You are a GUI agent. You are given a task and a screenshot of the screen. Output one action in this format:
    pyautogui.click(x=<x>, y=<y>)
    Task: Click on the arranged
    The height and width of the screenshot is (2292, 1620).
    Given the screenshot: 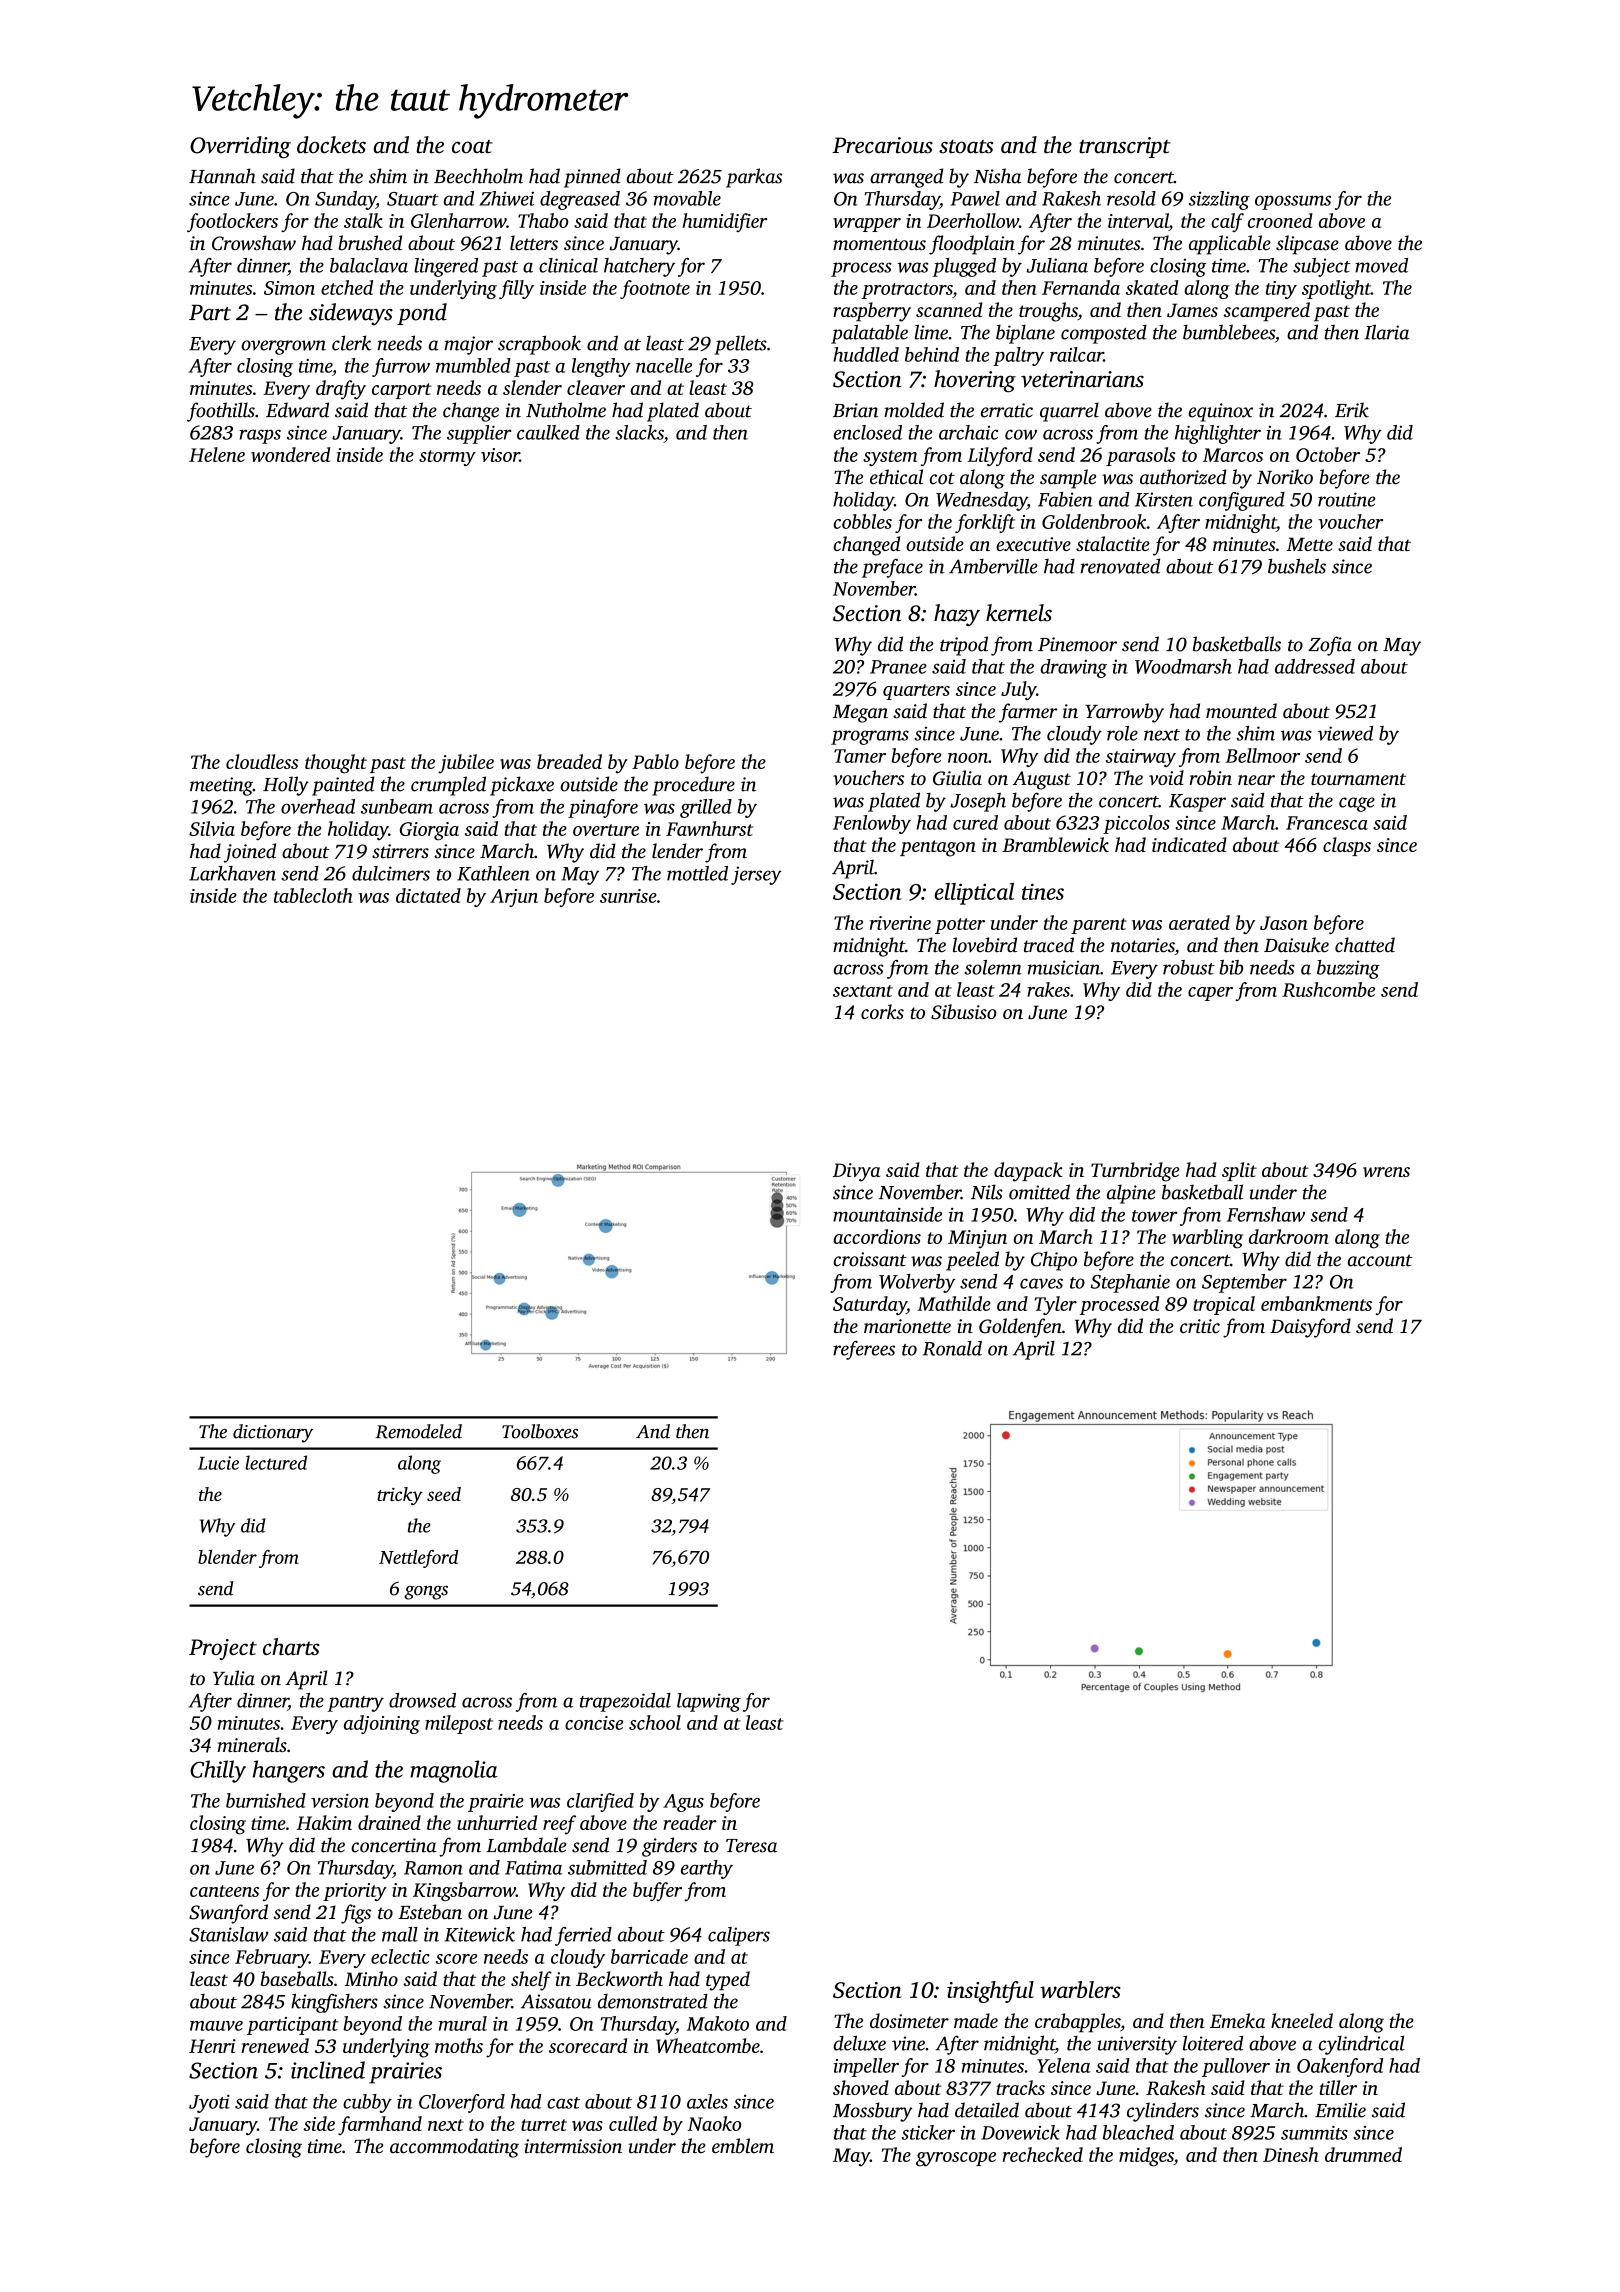 What is the action you would take?
    pyautogui.click(x=906, y=178)
